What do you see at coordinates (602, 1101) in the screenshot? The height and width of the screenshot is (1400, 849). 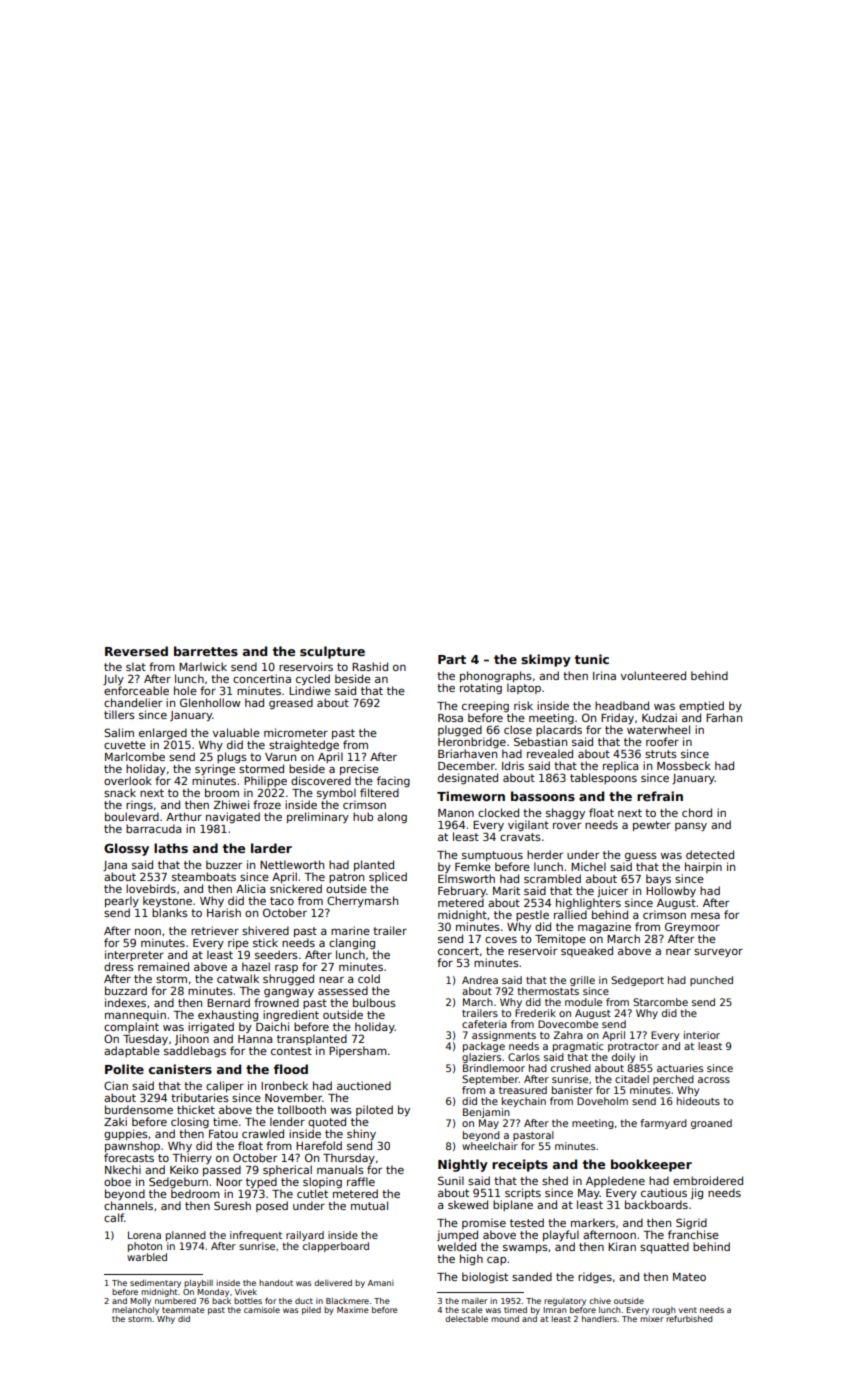 I see `Doveholm` at bounding box center [602, 1101].
